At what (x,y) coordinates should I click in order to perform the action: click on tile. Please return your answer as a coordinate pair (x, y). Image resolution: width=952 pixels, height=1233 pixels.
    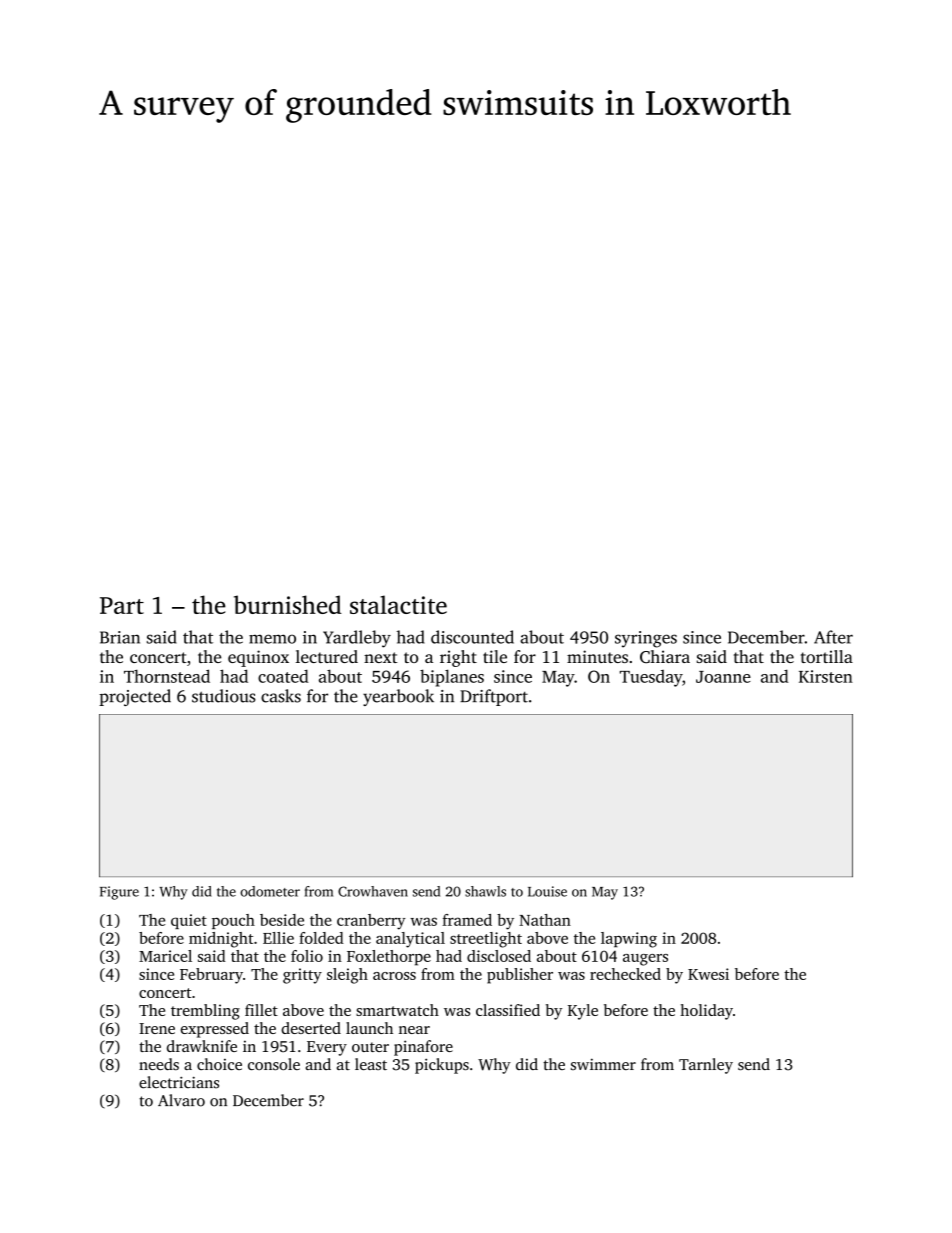
    Looking at the image, I should click on (495, 656).
